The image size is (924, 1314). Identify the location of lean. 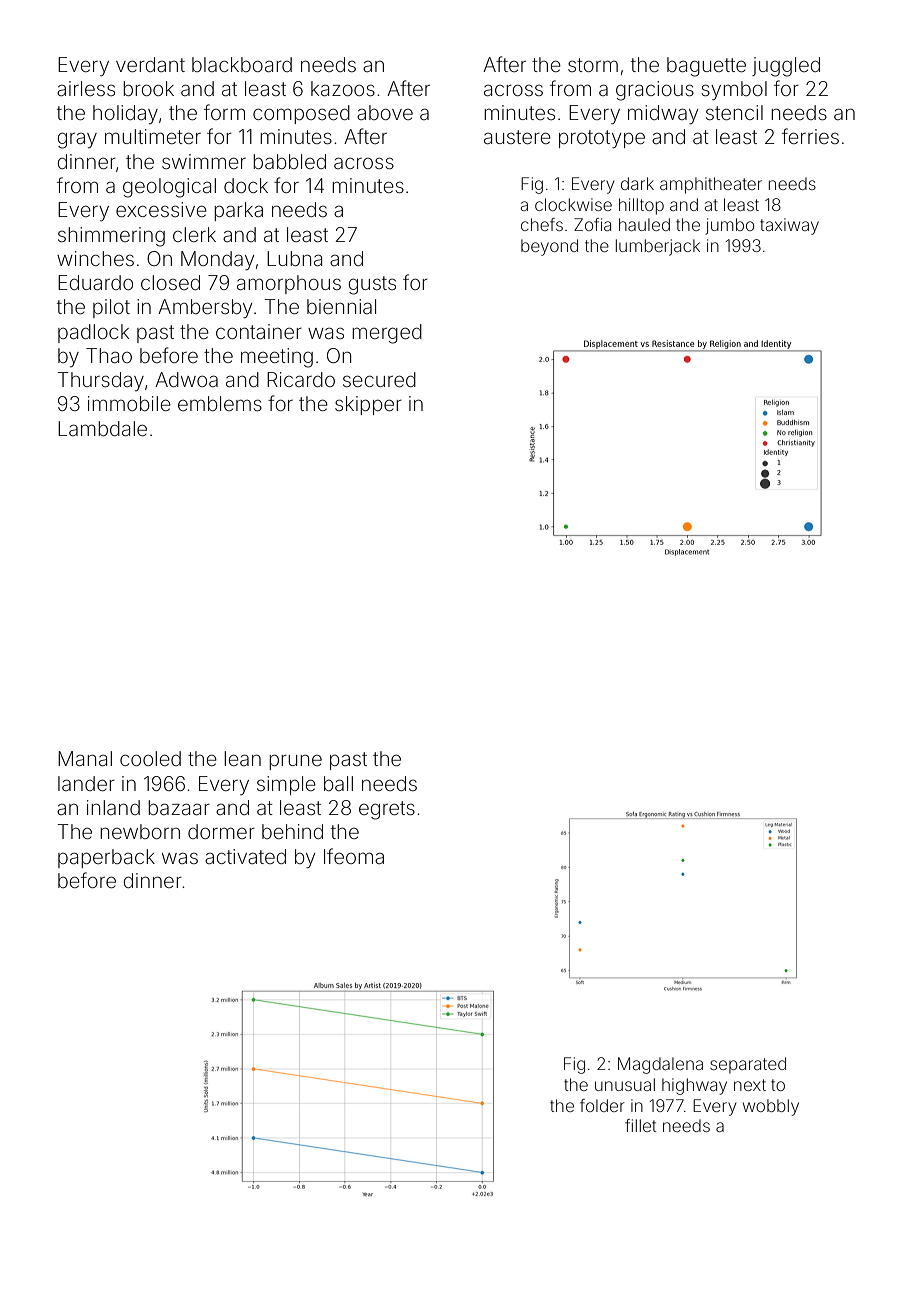
(242, 758).
